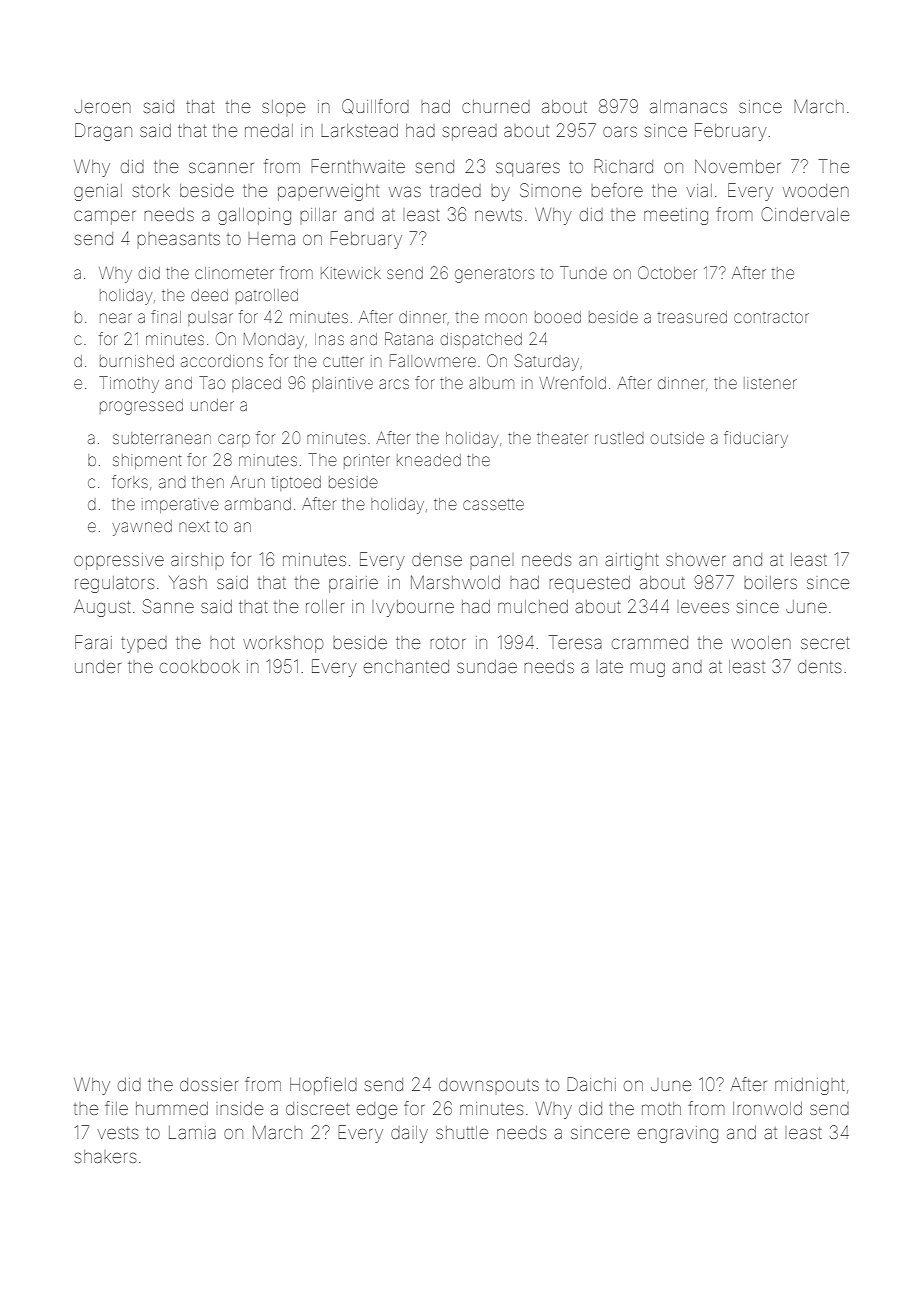  What do you see at coordinates (493, 504) in the image?
I see `cassette` at bounding box center [493, 504].
